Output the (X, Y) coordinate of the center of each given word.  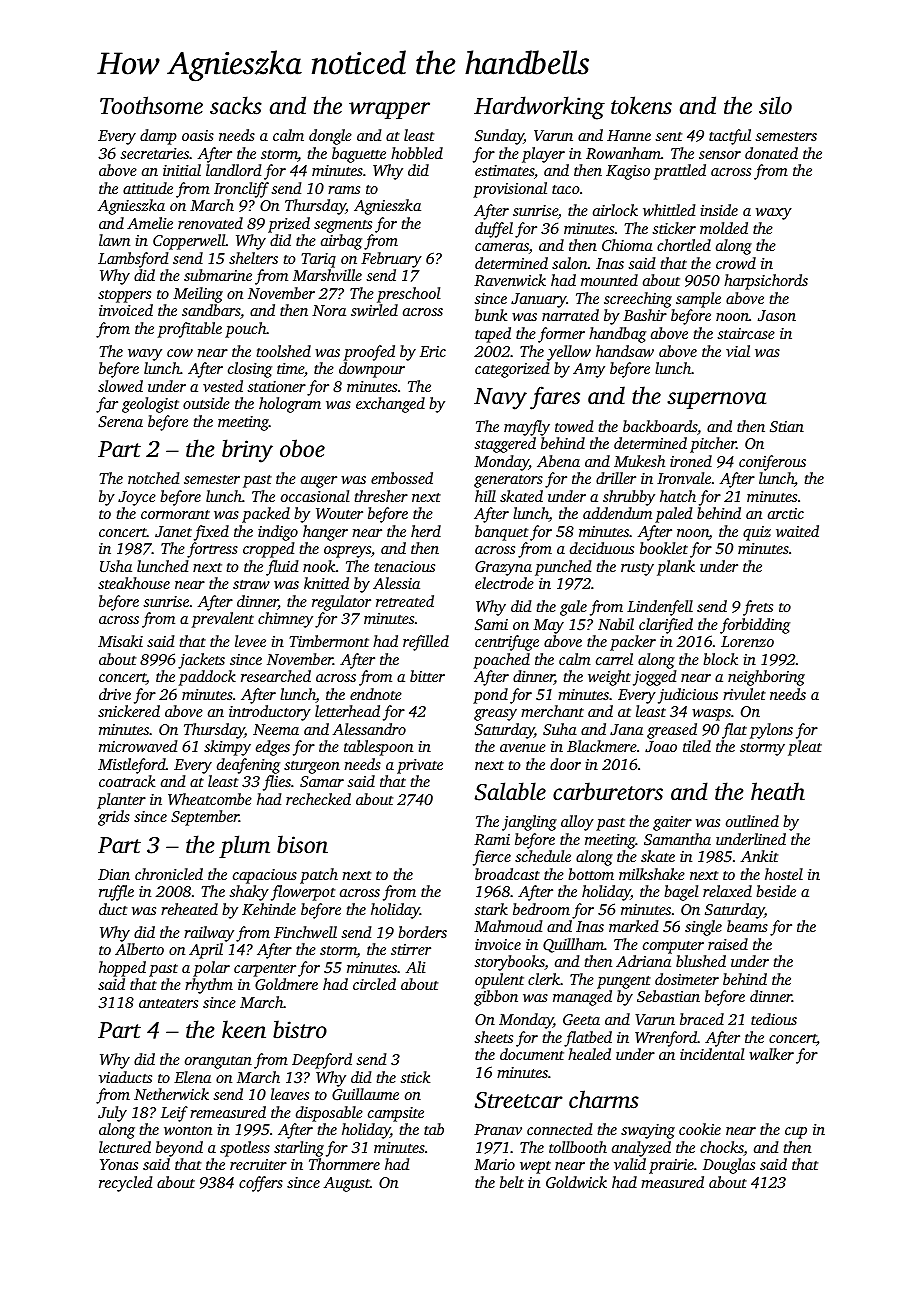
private (420, 766)
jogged (655, 678)
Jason (777, 315)
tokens (641, 105)
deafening (248, 766)
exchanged (390, 405)
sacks (236, 105)
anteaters (168, 1003)
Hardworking (539, 108)
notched (154, 478)
